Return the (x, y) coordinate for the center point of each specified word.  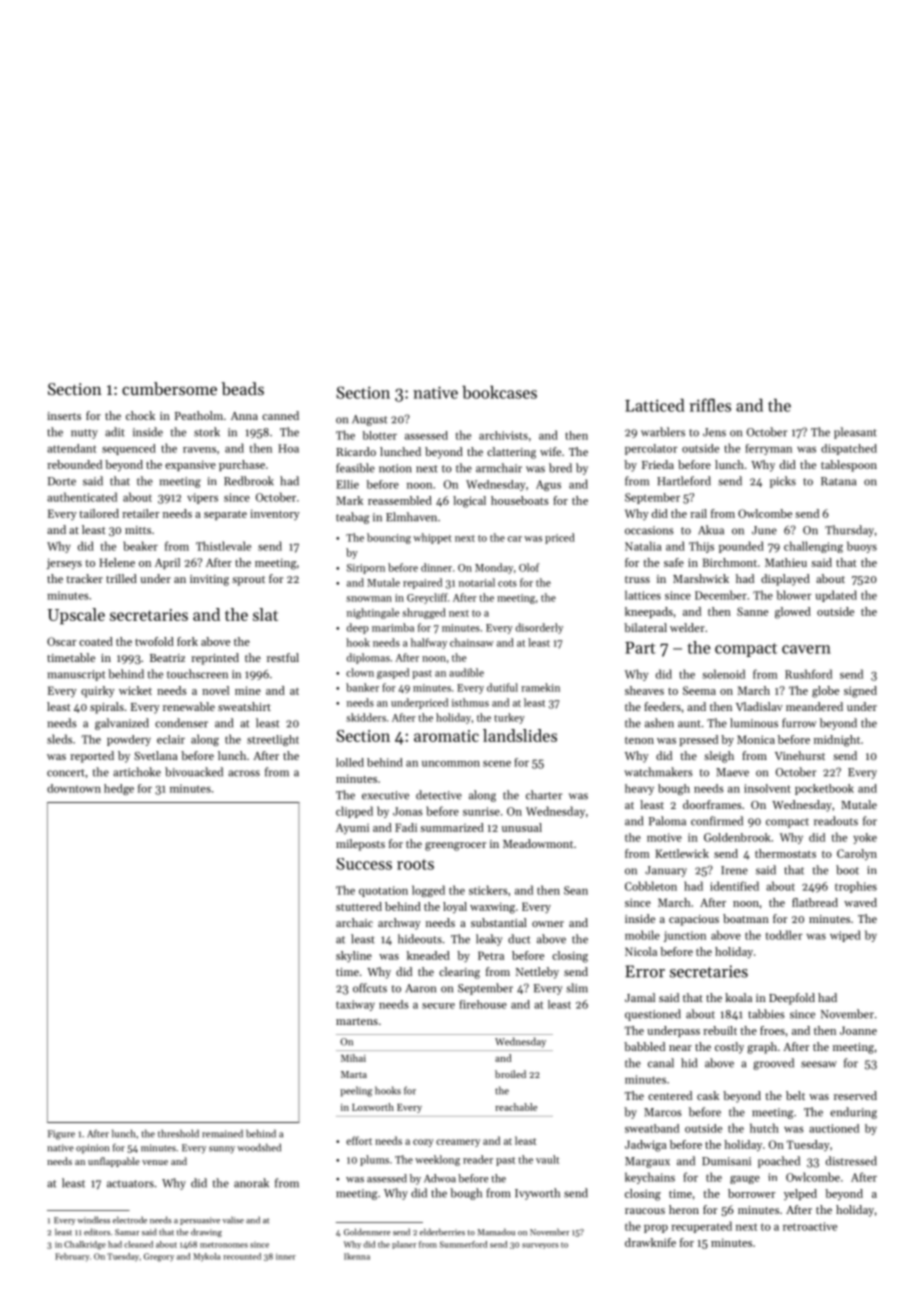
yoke (865, 838)
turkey (509, 718)
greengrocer (455, 846)
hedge (119, 789)
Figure (61, 1135)
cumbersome (169, 388)
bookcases (499, 392)
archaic (354, 922)
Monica (756, 739)
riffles (710, 405)
